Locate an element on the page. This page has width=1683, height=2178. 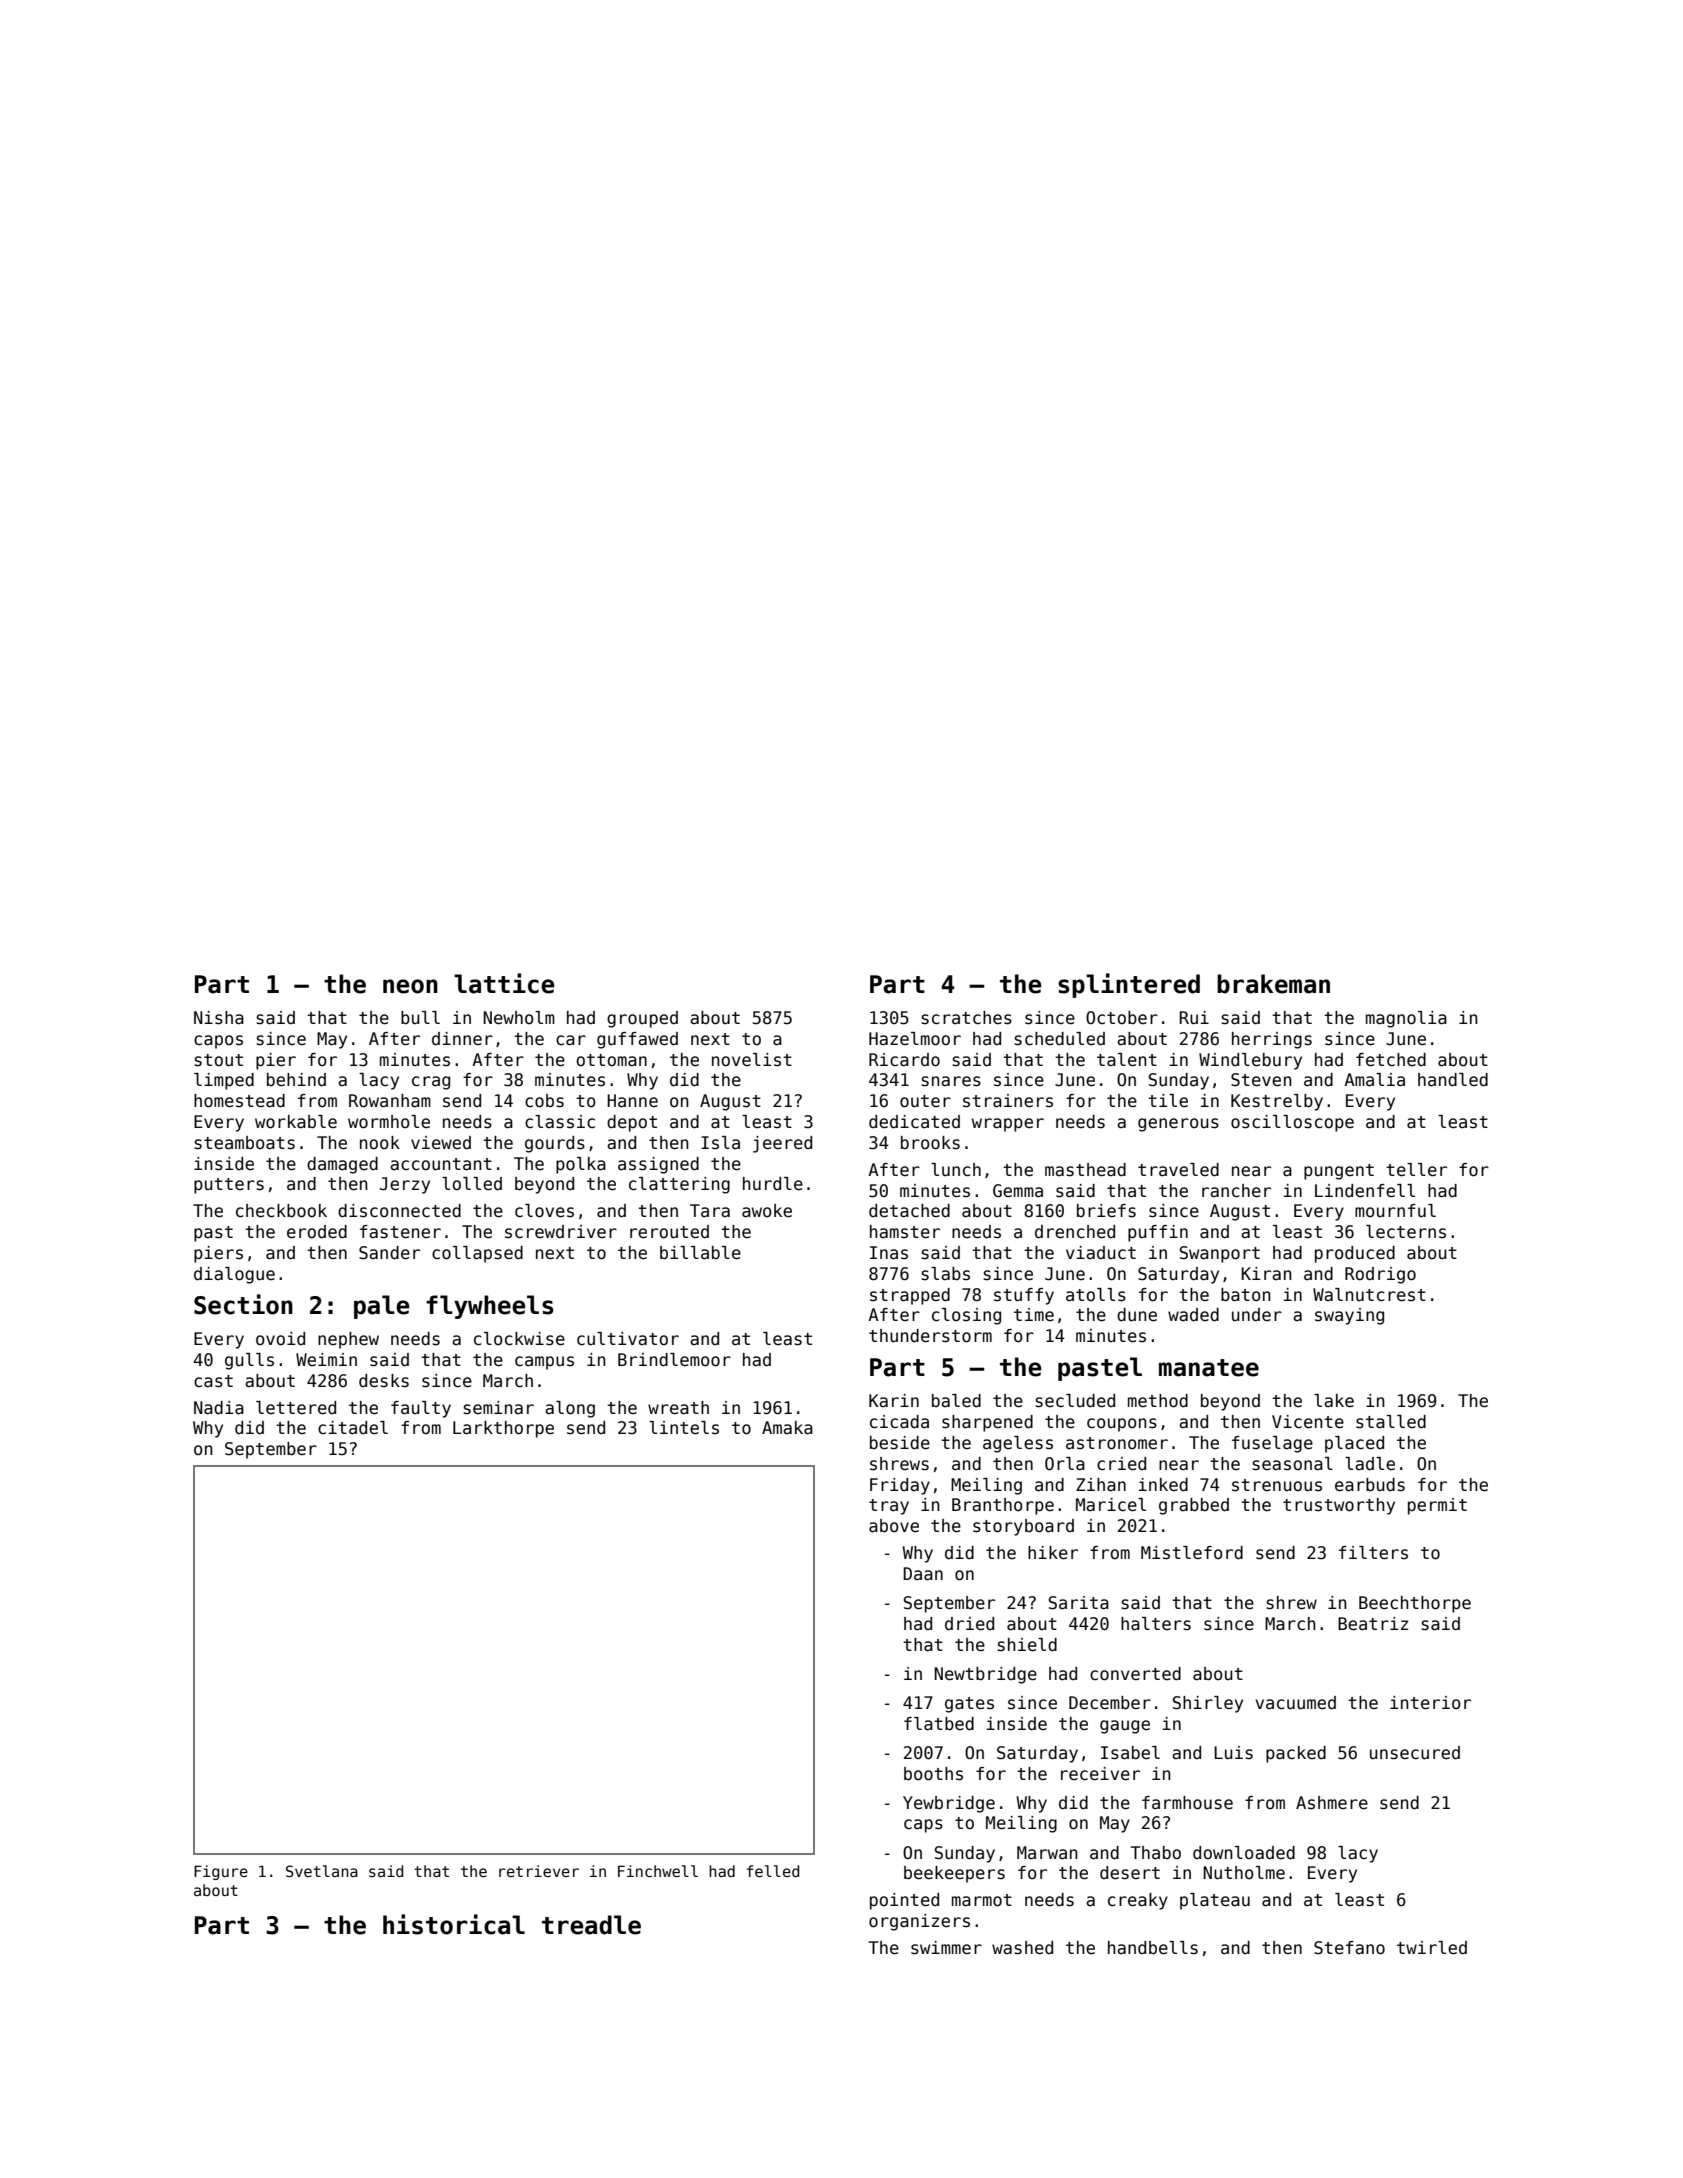
Figure is located at coordinates (221, 1872).
